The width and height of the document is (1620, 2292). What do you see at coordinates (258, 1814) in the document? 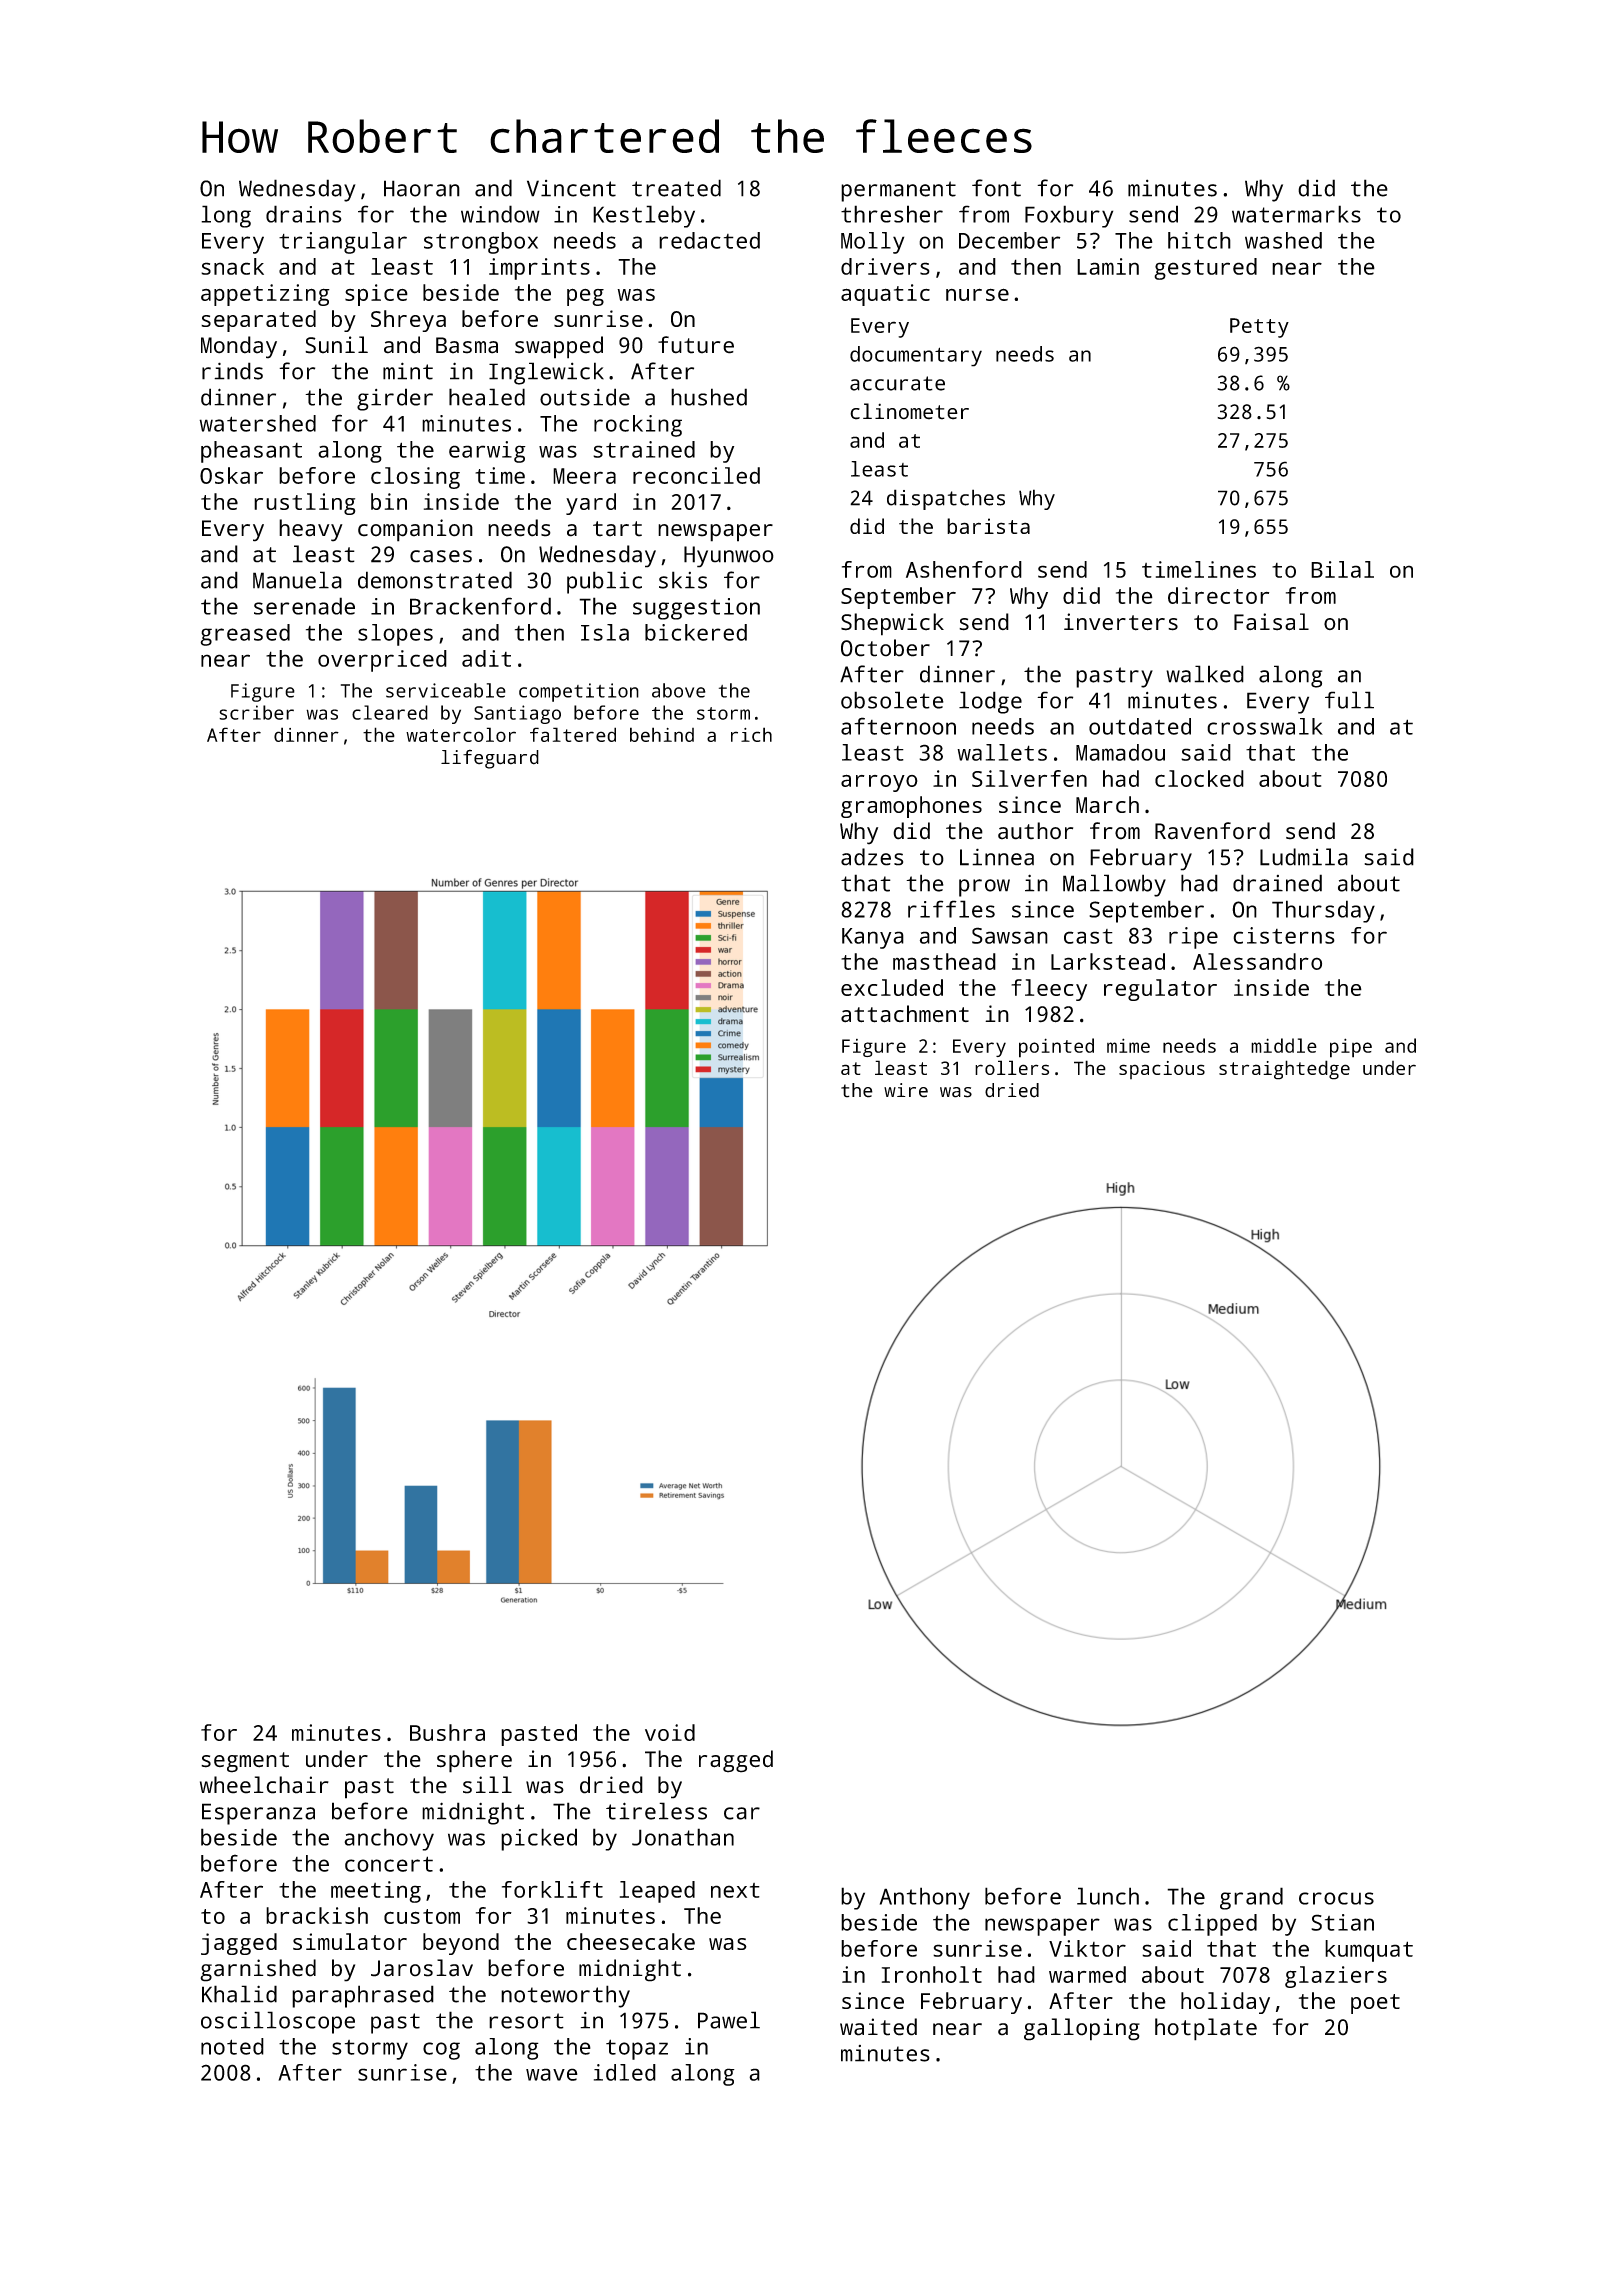
I see `Esperanza` at bounding box center [258, 1814].
